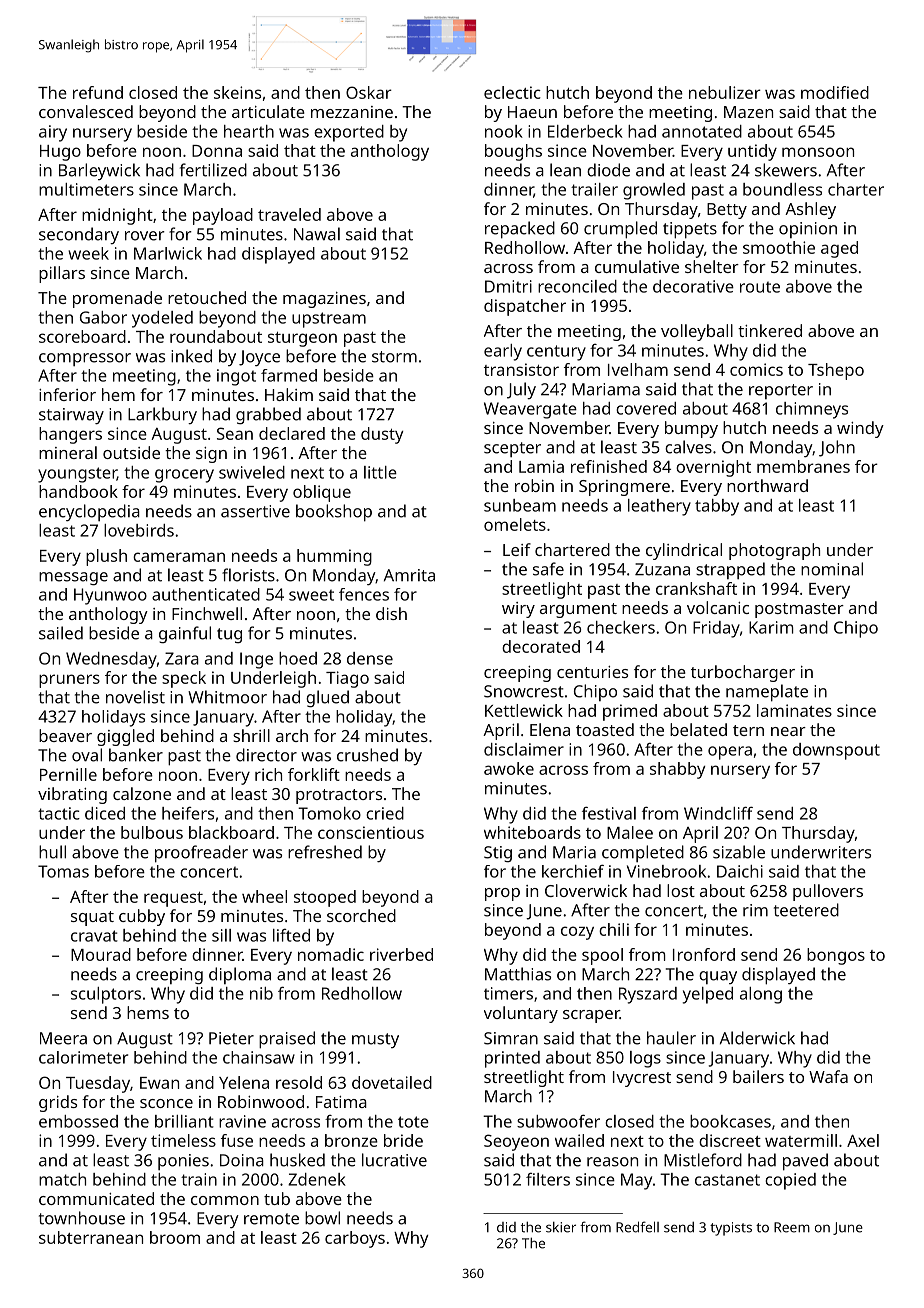  What do you see at coordinates (52, 852) in the screenshot?
I see `hull` at bounding box center [52, 852].
